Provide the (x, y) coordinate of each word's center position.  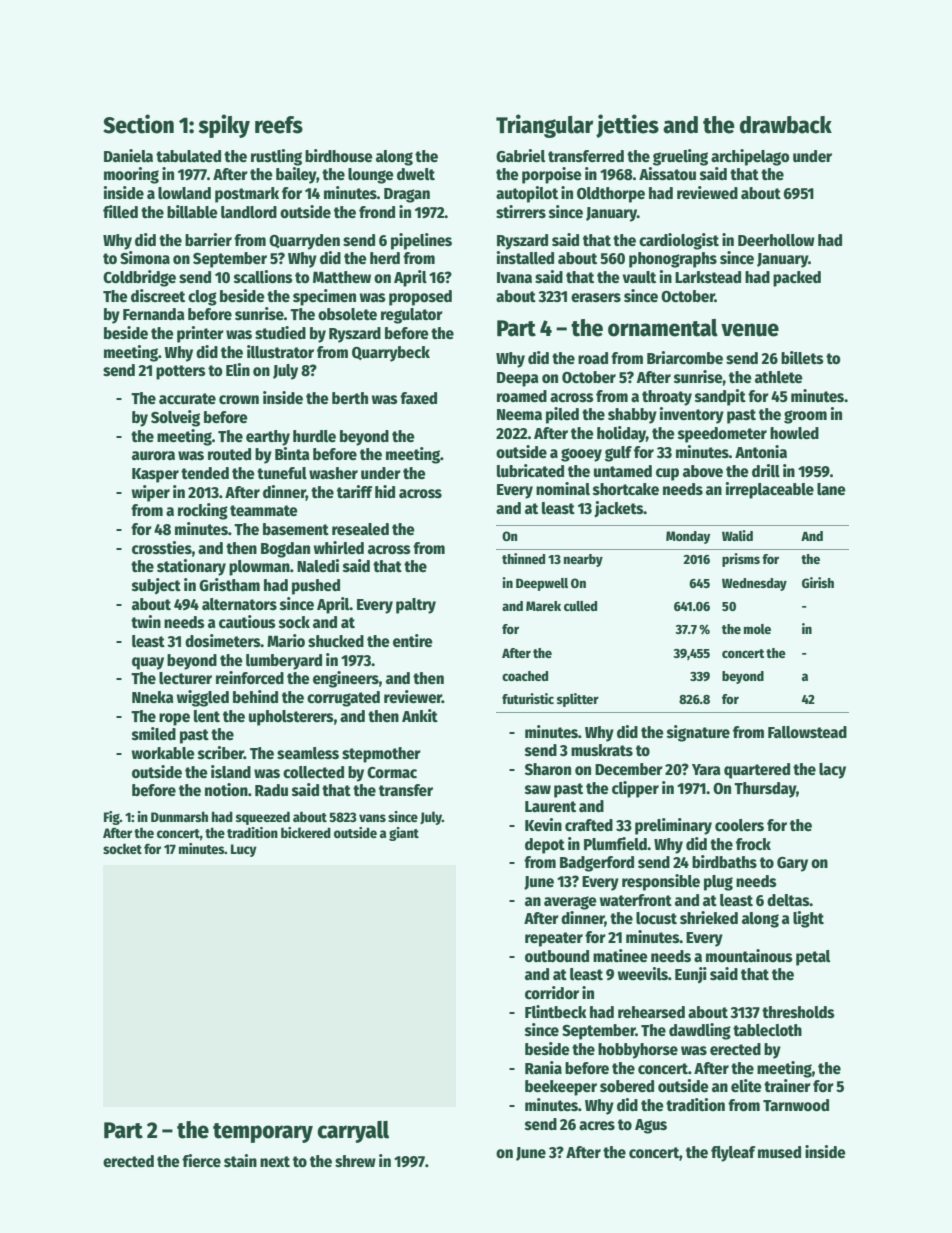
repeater (554, 939)
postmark (247, 195)
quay (148, 663)
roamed (522, 396)
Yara (706, 769)
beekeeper (561, 1088)
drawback (786, 125)
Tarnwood (796, 1105)
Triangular (544, 126)
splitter (578, 700)
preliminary (673, 826)
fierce (201, 1161)
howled (794, 433)
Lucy (244, 850)
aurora (153, 456)
